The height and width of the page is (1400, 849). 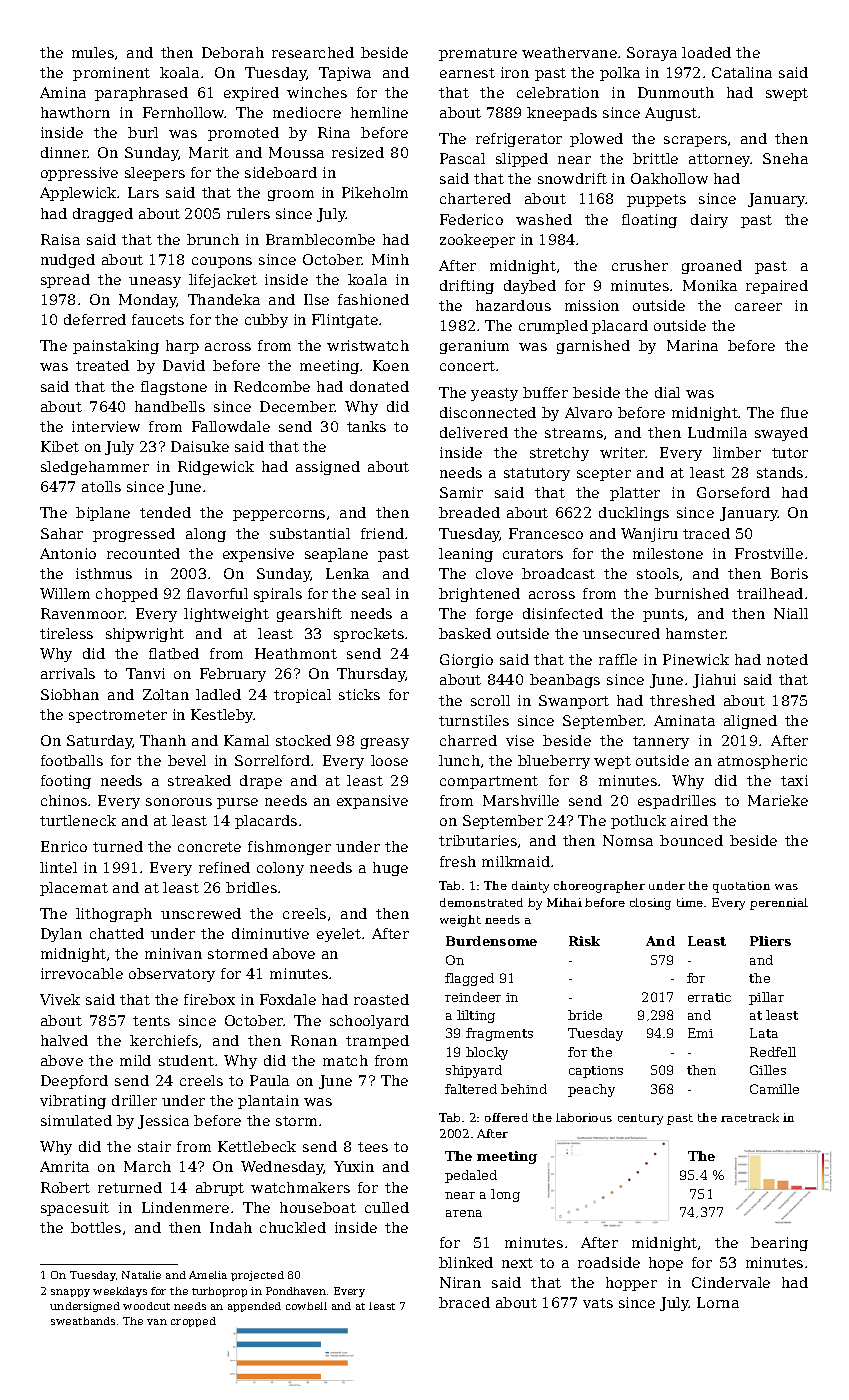 What do you see at coordinates (70, 1293) in the page?
I see `snappy` at bounding box center [70, 1293].
